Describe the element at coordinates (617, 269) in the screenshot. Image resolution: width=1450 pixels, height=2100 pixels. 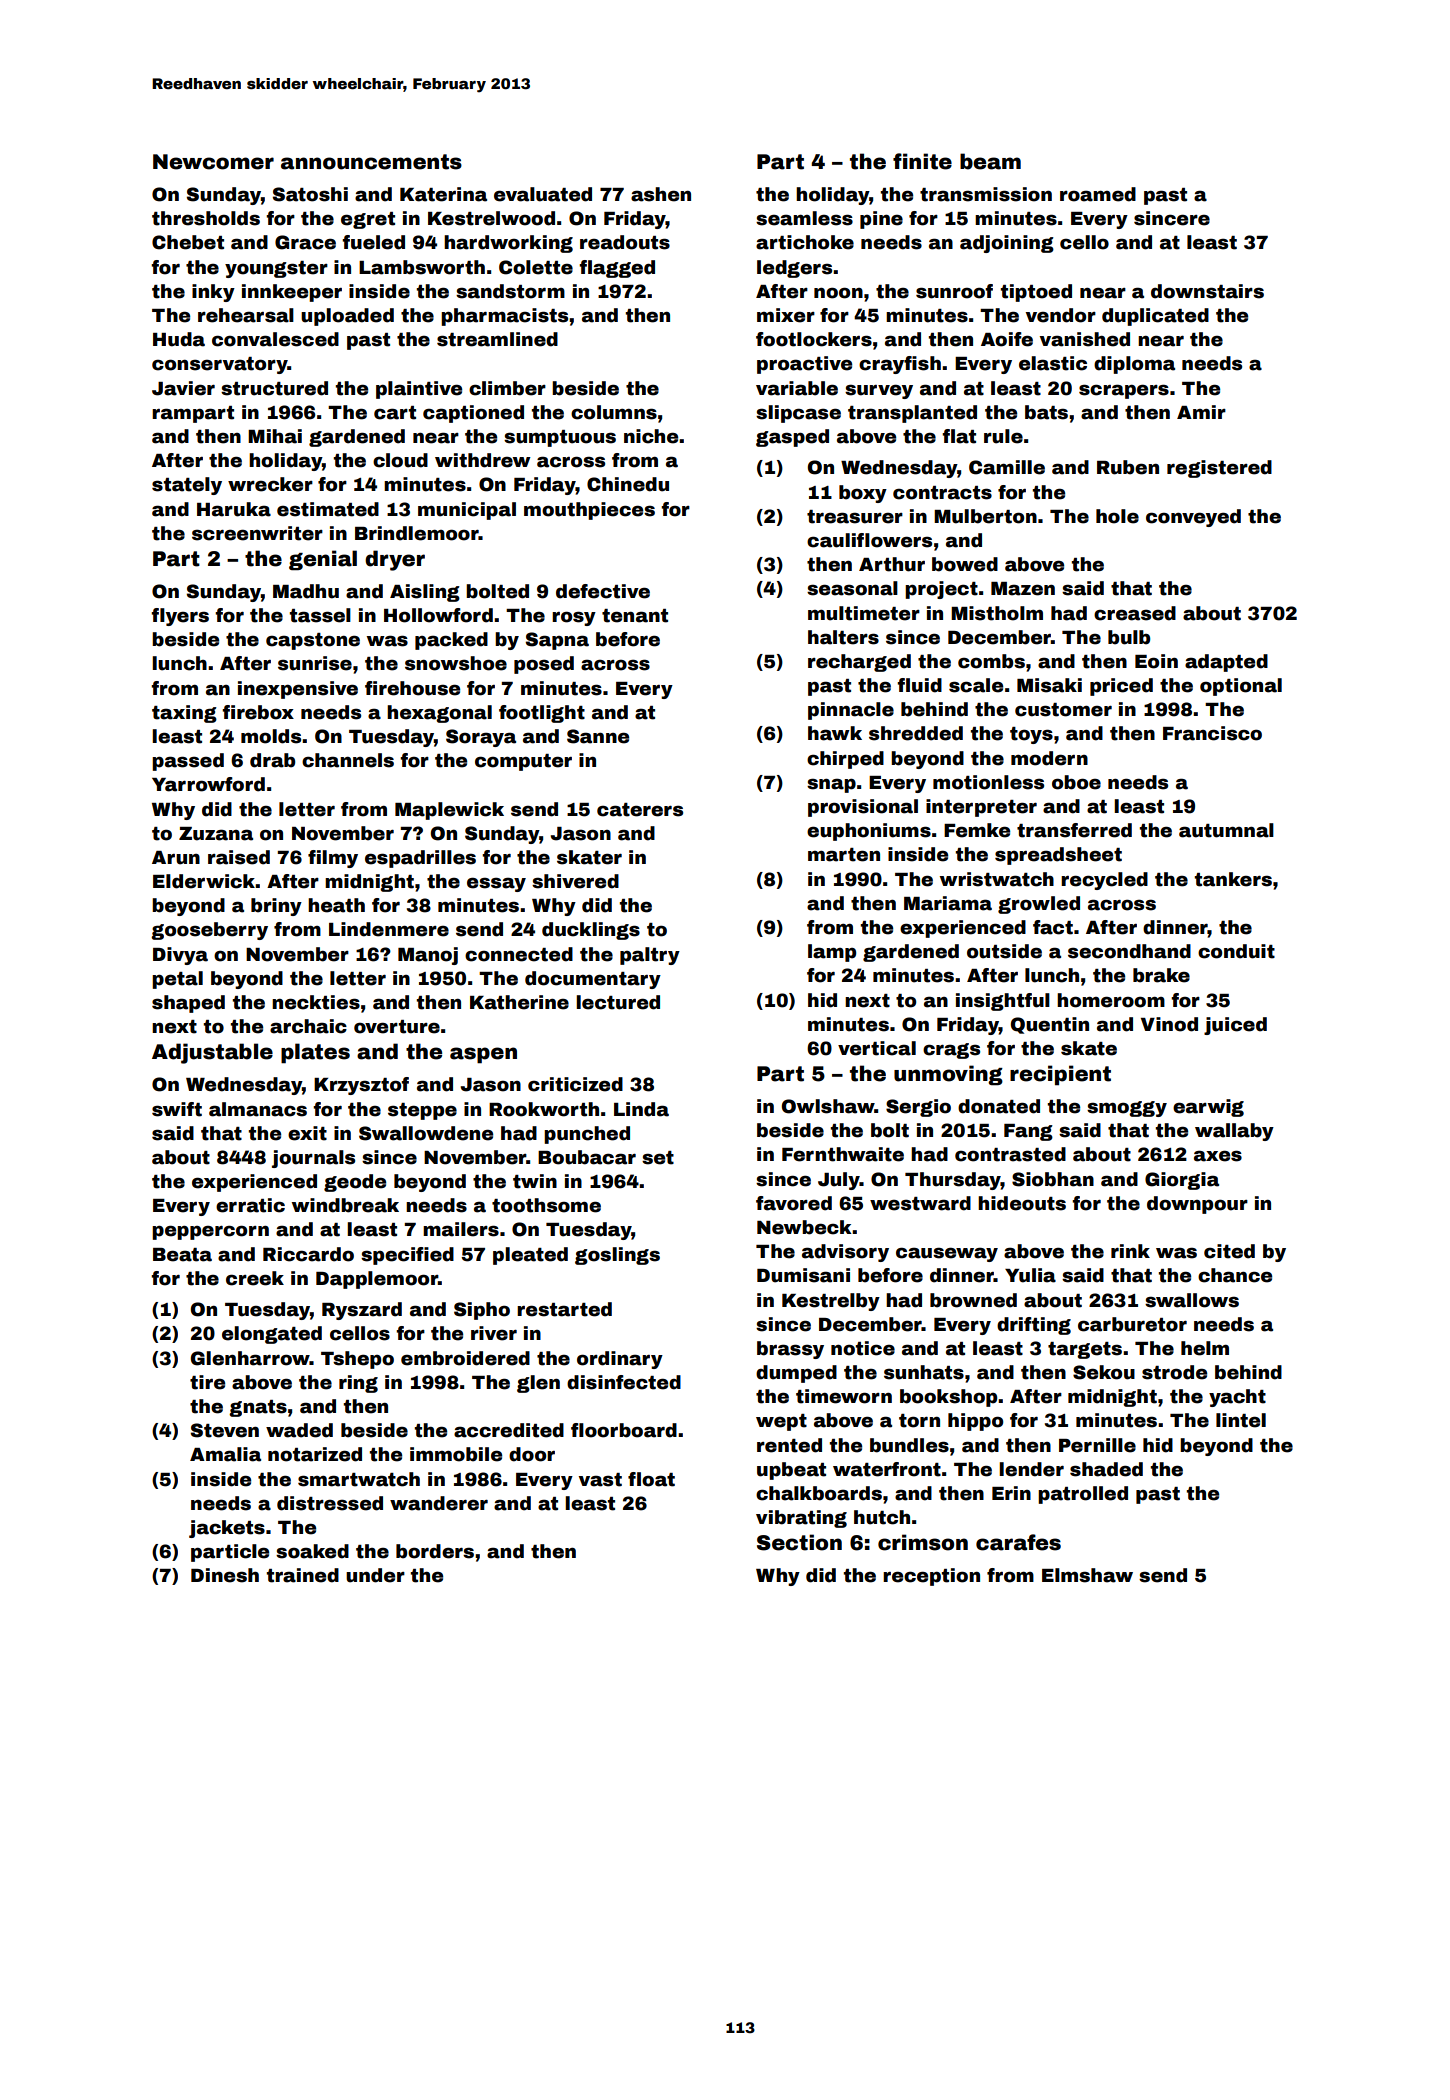
I see `flagged` at that location.
